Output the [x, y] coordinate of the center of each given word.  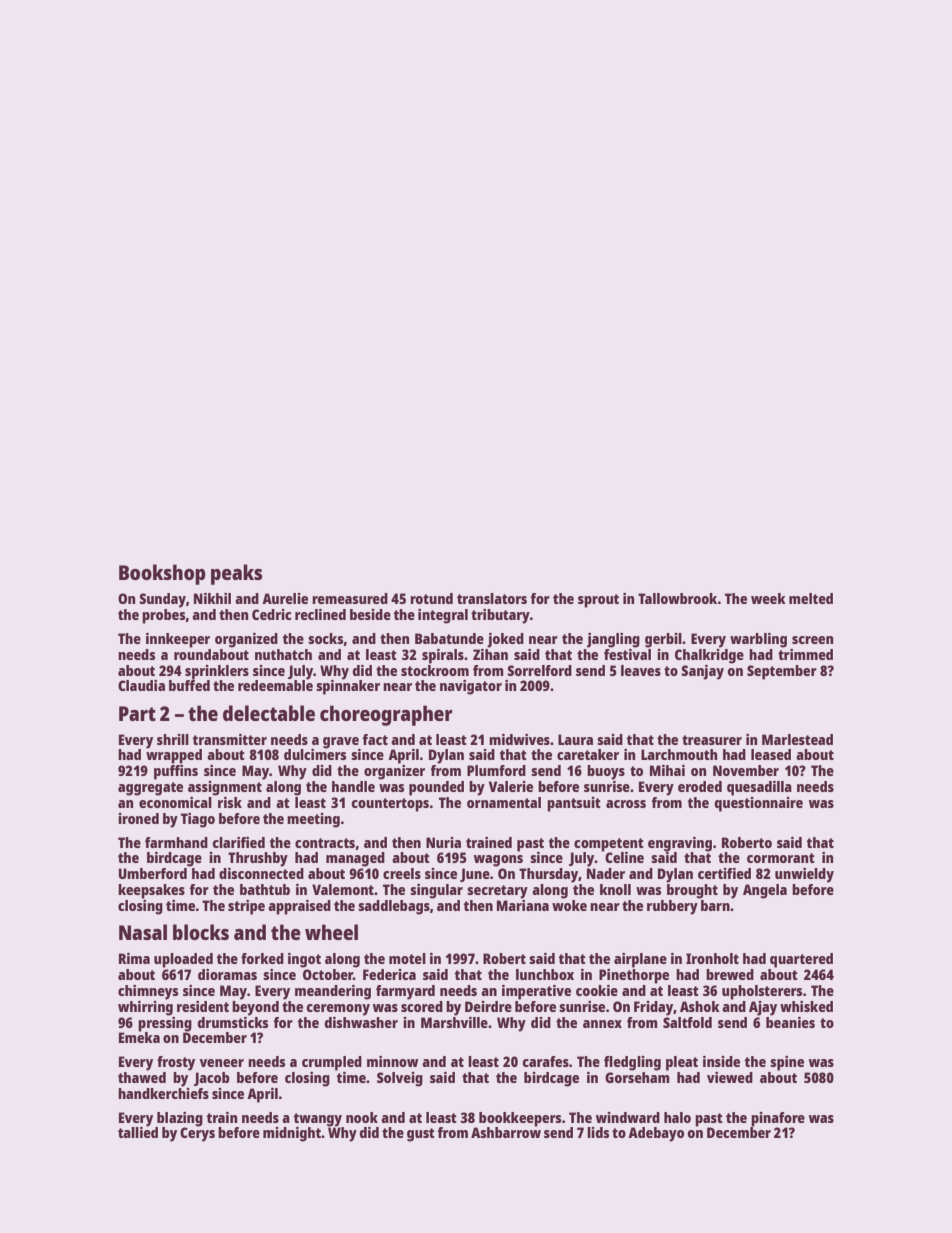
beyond [255, 1008]
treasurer [712, 740]
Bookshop [162, 574]
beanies [790, 1022]
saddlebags [394, 907]
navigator [471, 687]
